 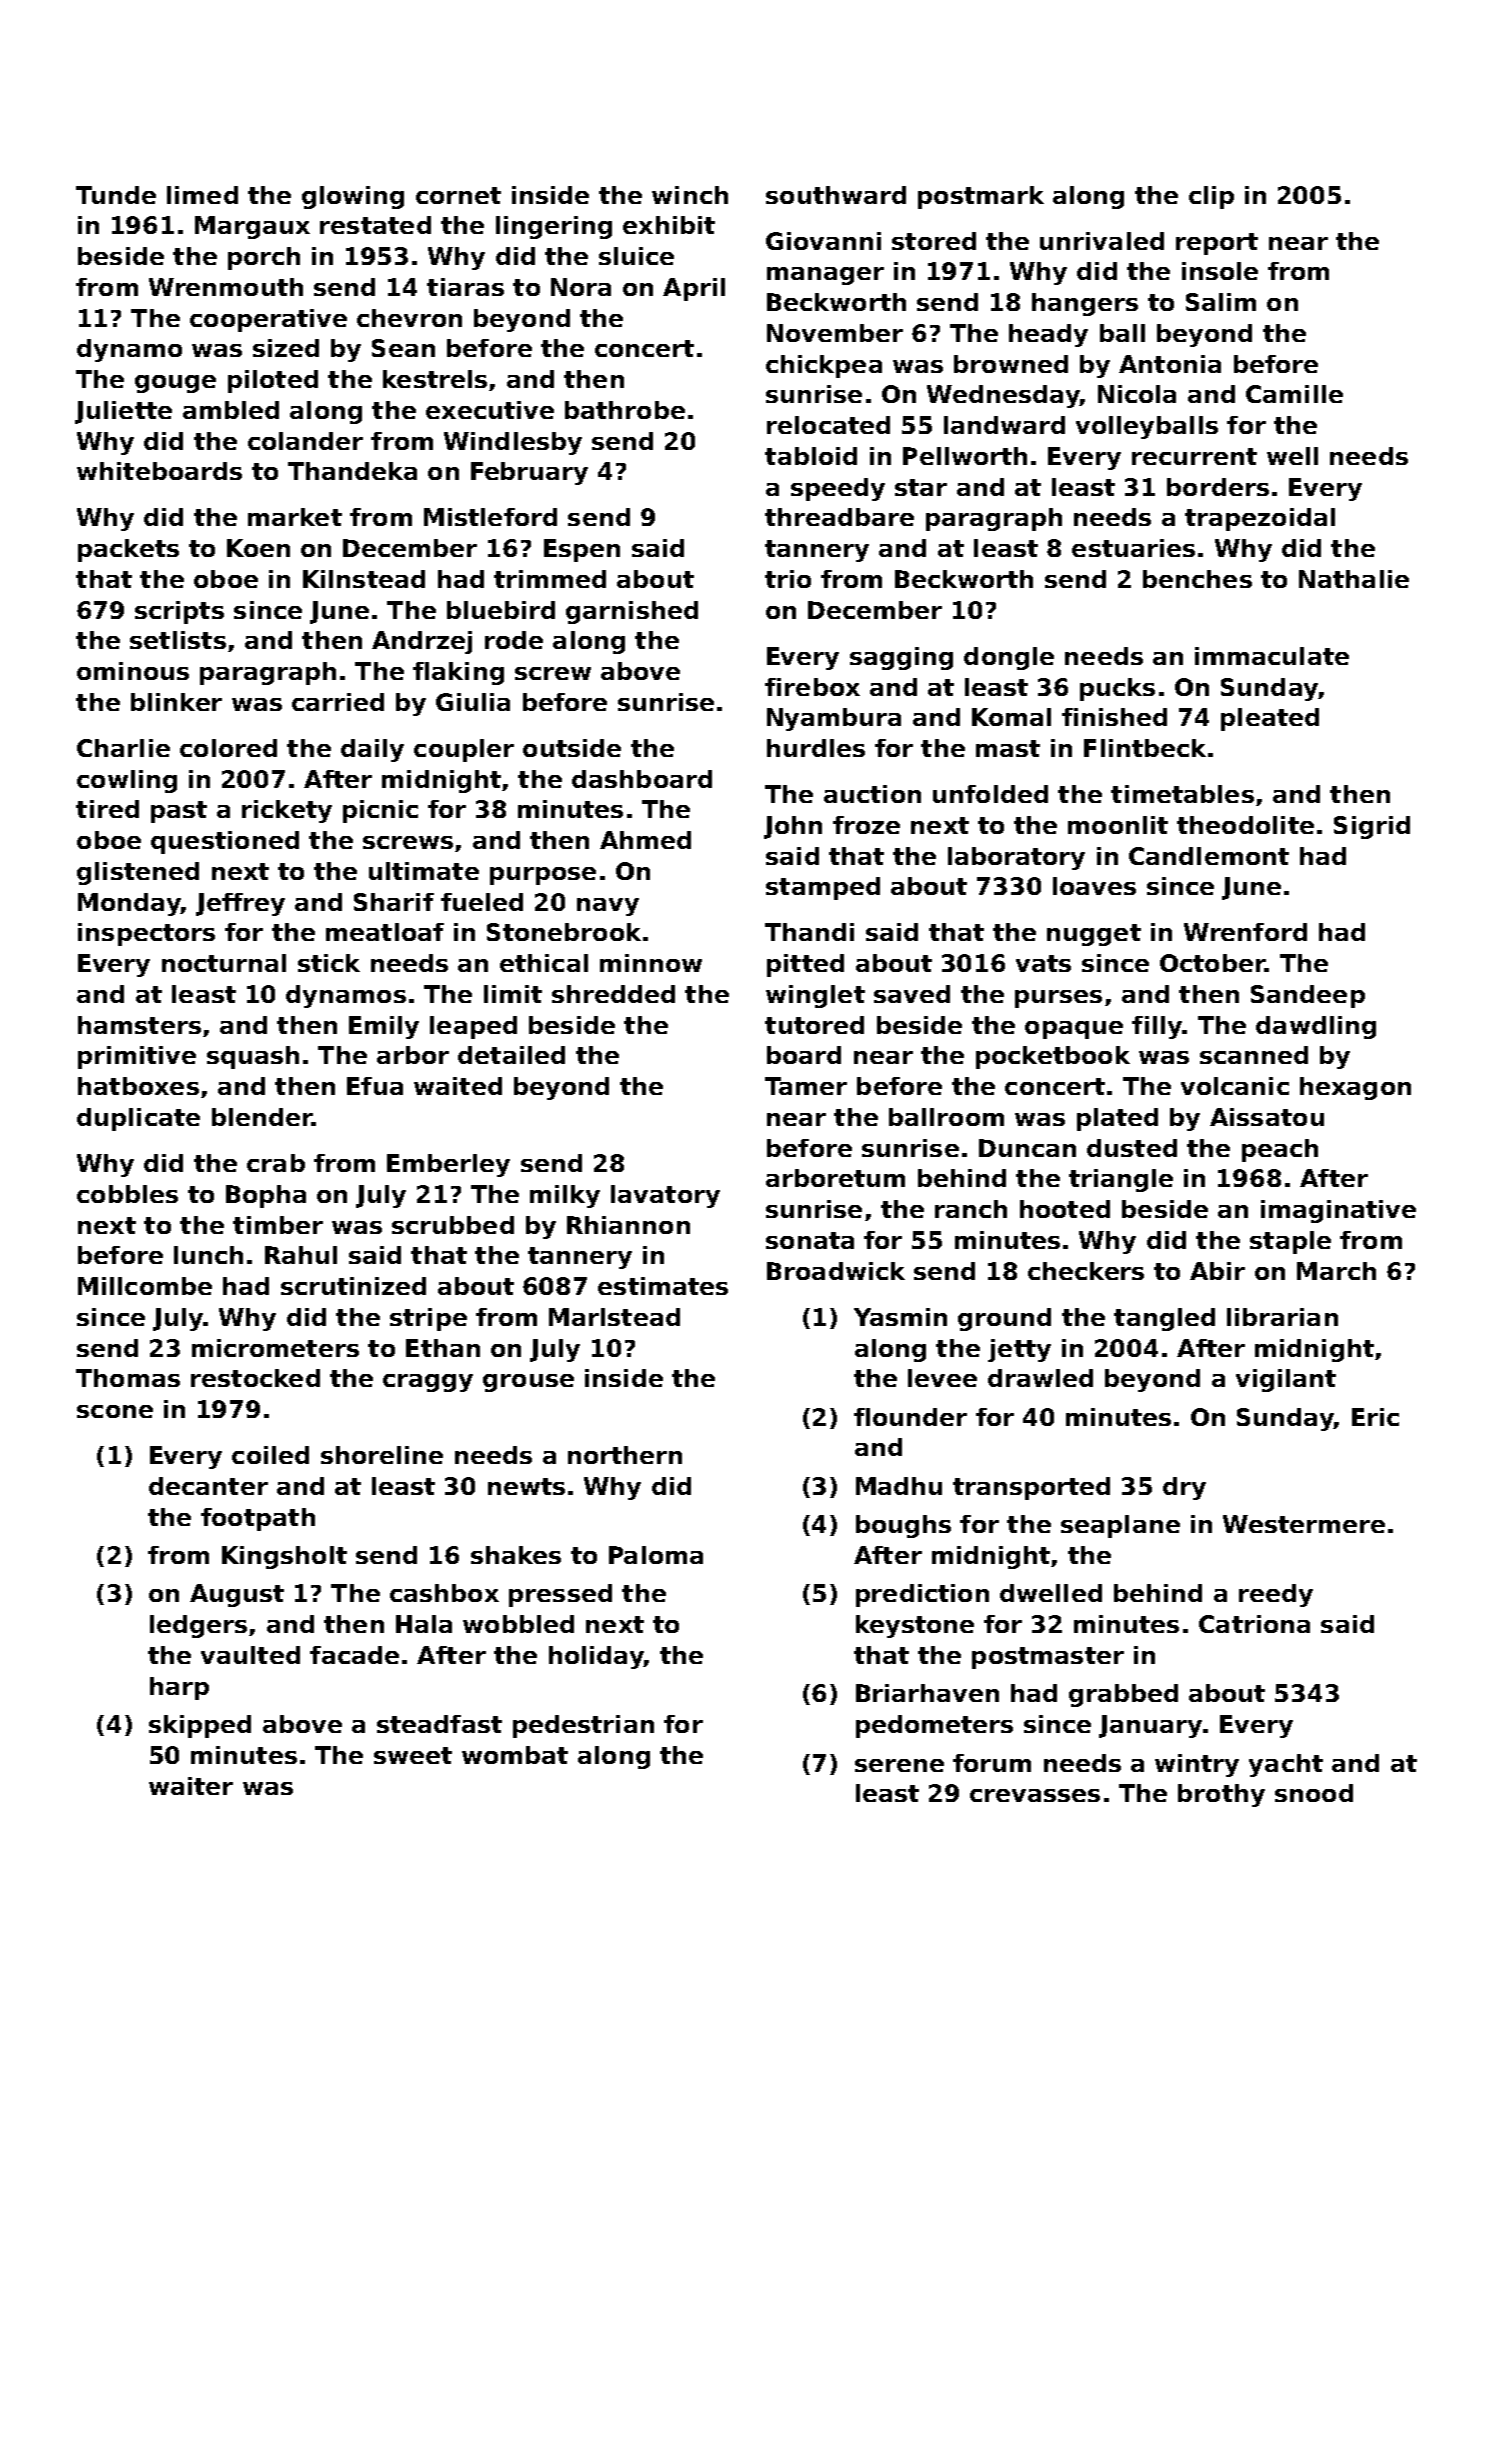 I want to click on restocked, so click(x=255, y=1378).
